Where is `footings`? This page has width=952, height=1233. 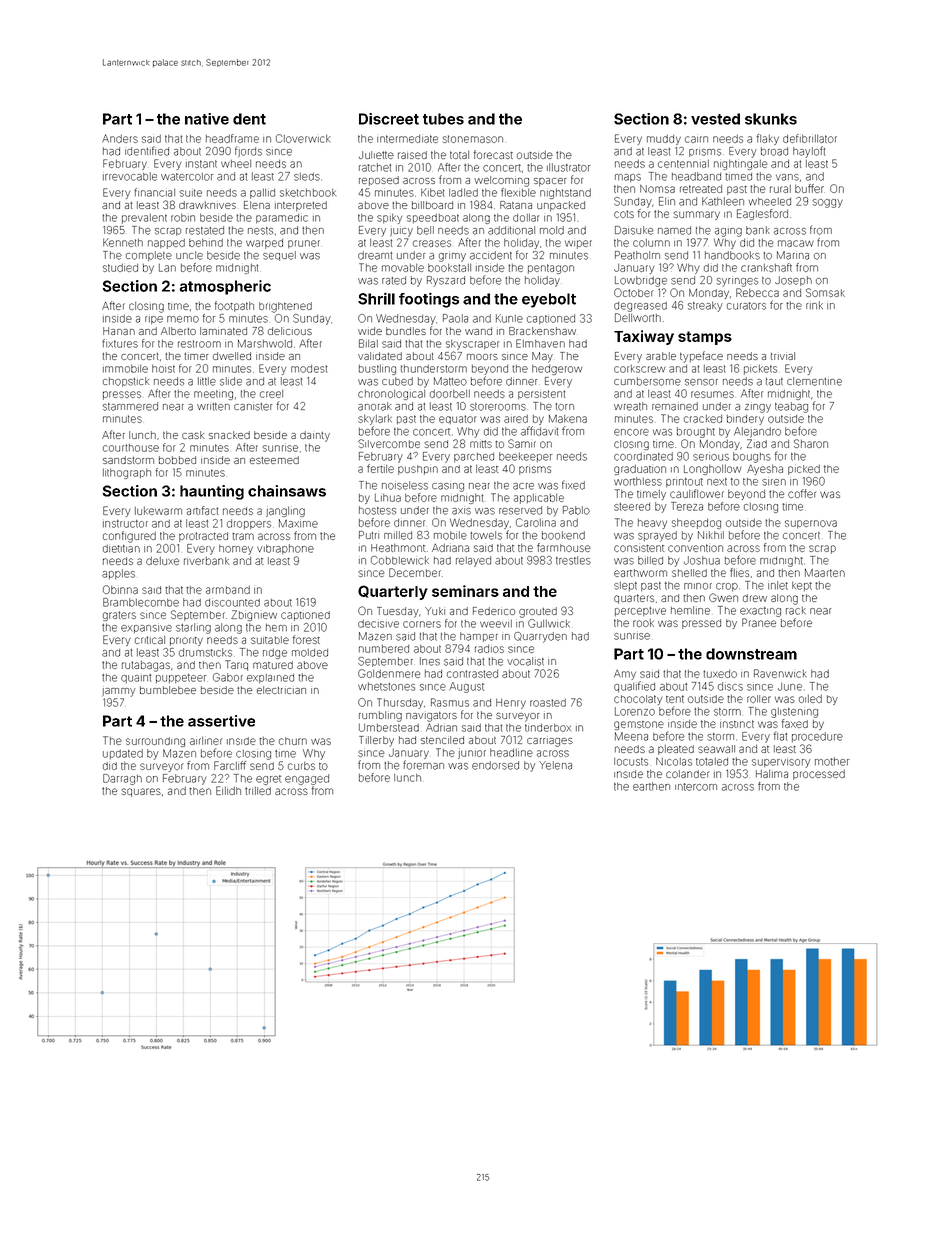
footings is located at coordinates (429, 300).
